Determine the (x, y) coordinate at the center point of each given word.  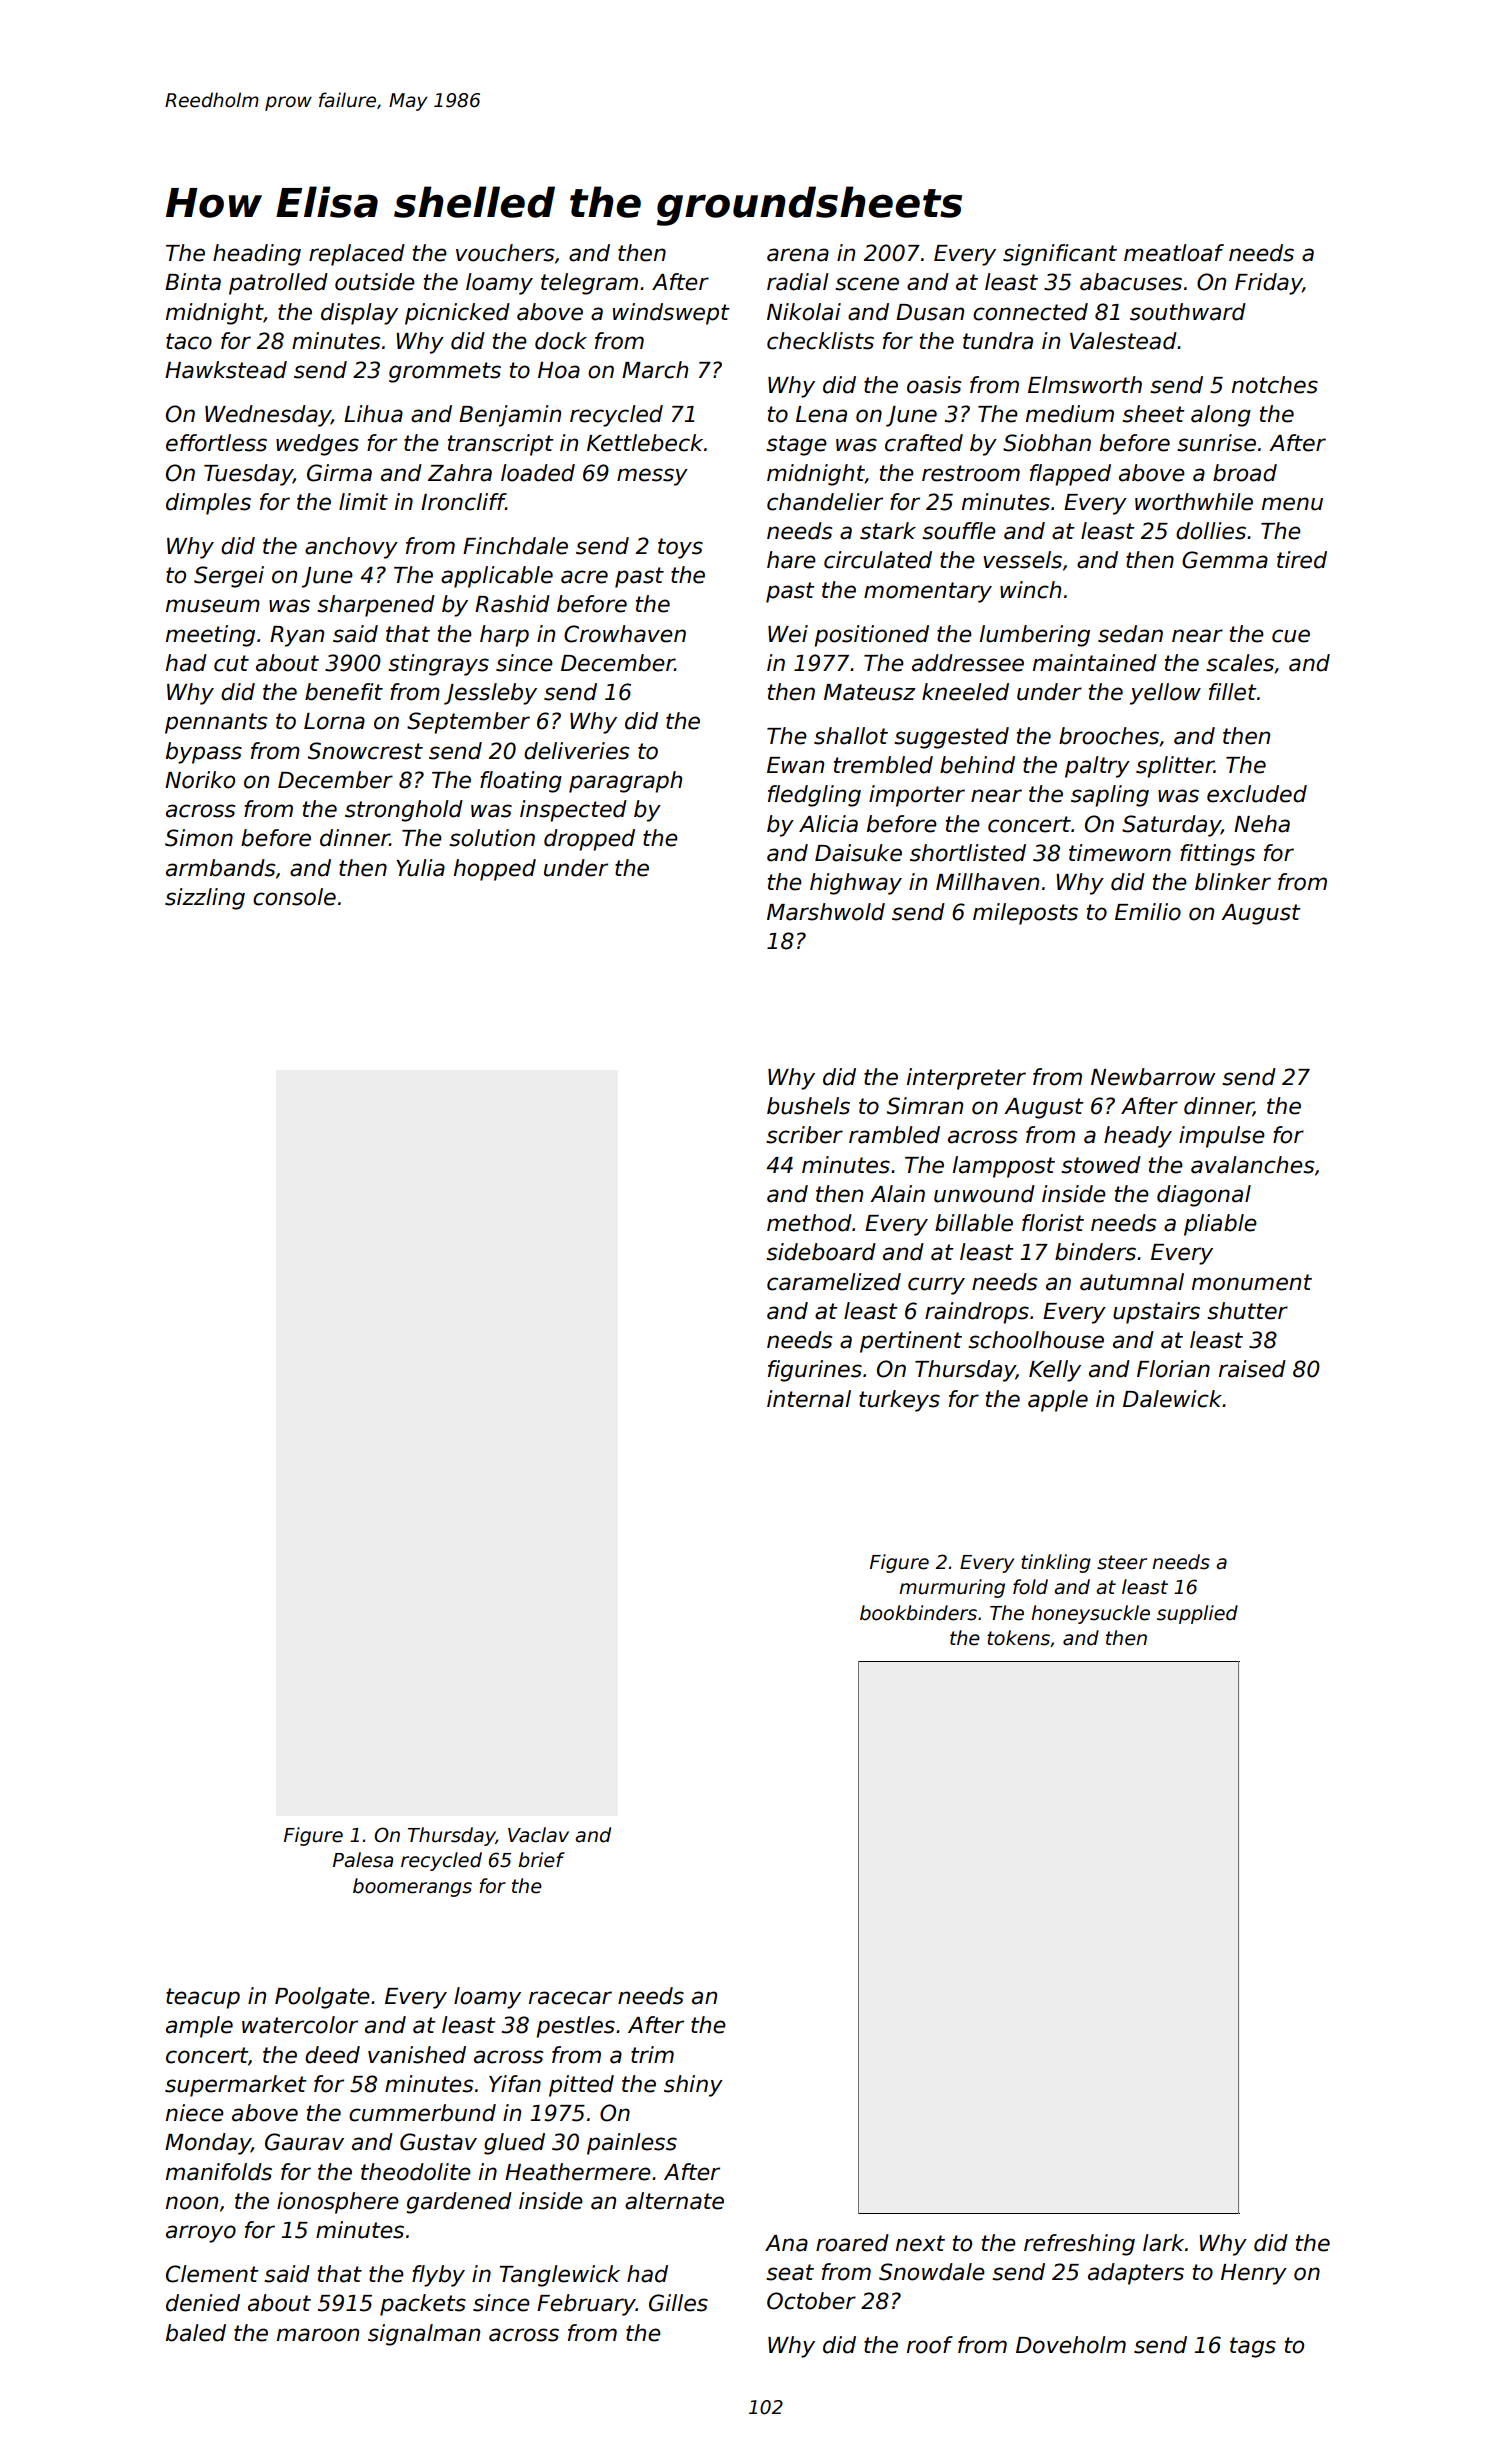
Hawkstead (226, 370)
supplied (1197, 1614)
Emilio (1148, 912)
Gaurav (304, 2142)
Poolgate (322, 1998)
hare (791, 560)
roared (852, 2243)
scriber (804, 1135)
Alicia (828, 824)
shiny (693, 2086)
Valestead (1123, 341)
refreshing (1079, 2245)
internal (809, 1399)
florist (1053, 1223)
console (294, 897)
